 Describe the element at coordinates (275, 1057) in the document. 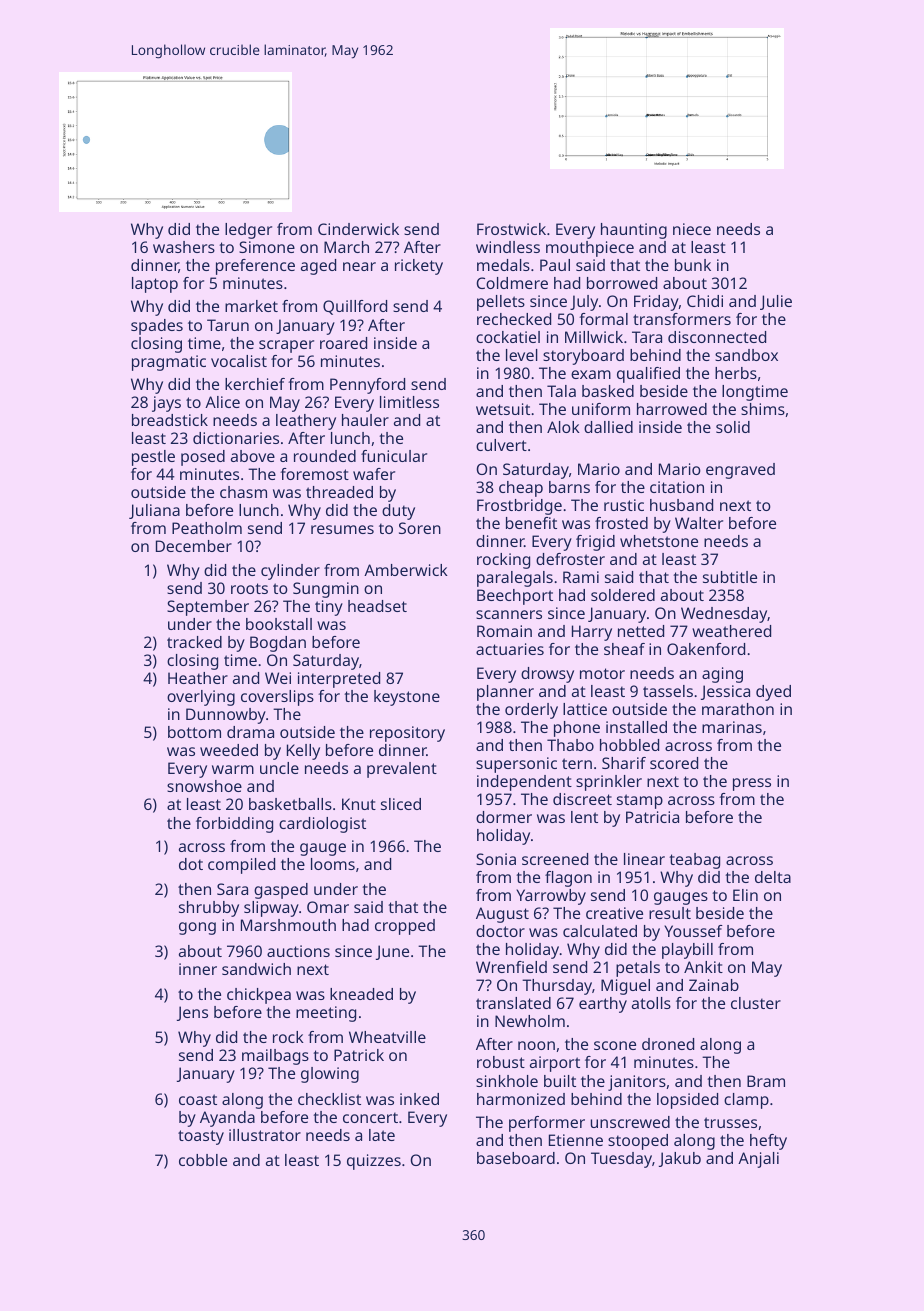

I see `mailbags` at that location.
